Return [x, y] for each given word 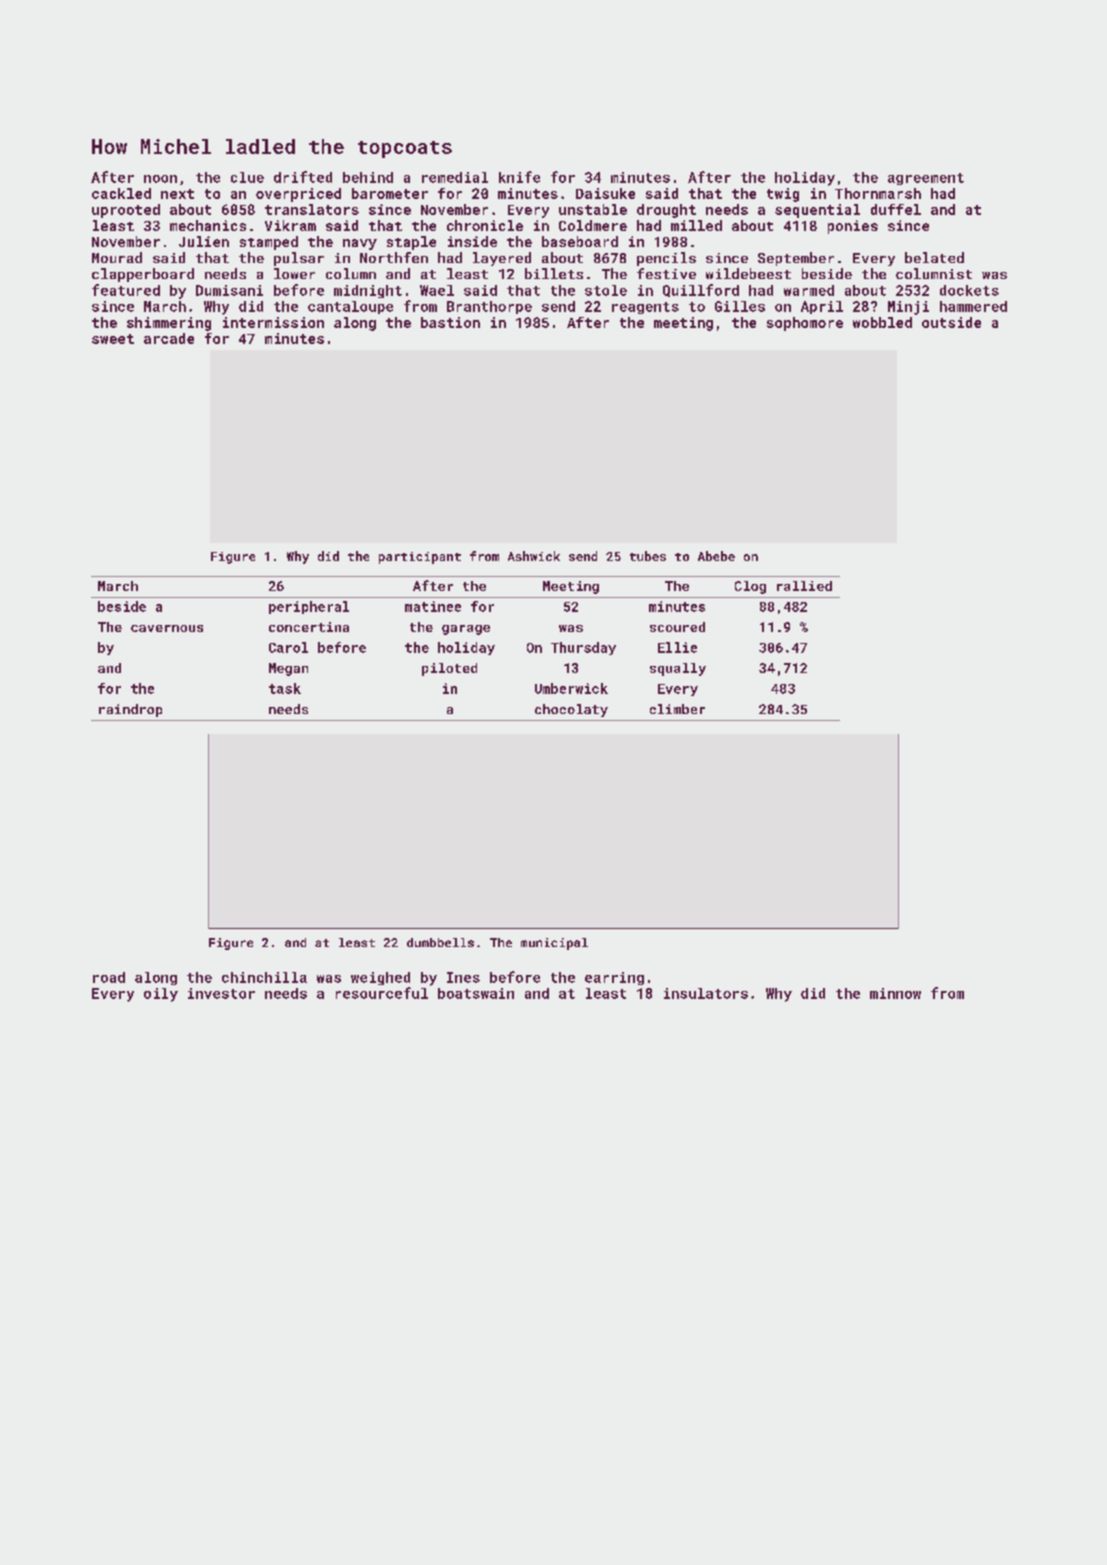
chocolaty [571, 710]
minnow [895, 993]
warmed [809, 290]
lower [294, 273]
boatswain [476, 993]
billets [554, 273]
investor [221, 993]
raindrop [130, 710]
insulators [706, 993]
